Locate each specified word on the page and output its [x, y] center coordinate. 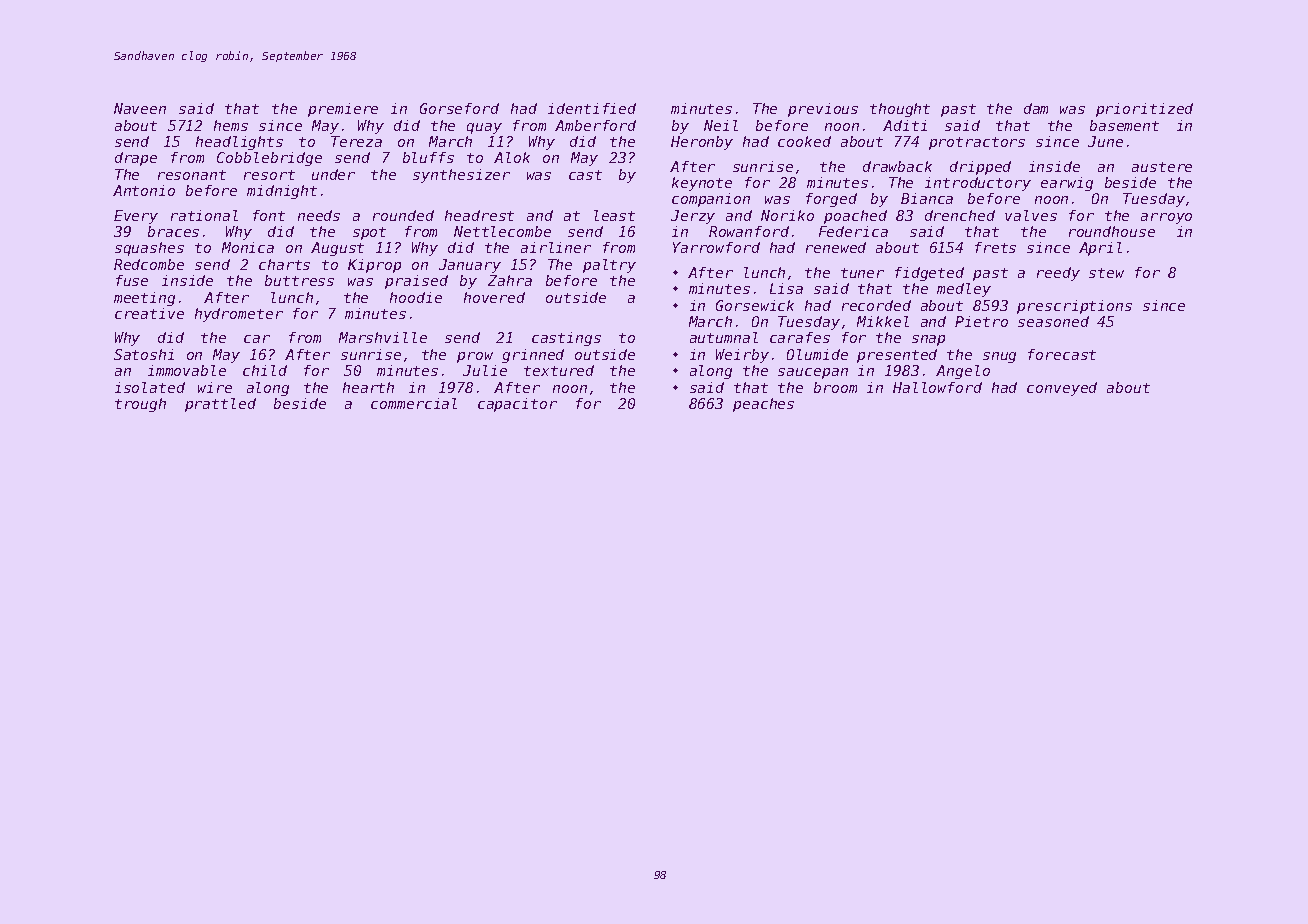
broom [835, 387]
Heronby [702, 143]
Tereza [356, 141]
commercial [414, 403]
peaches [763, 405]
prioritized [1144, 110]
